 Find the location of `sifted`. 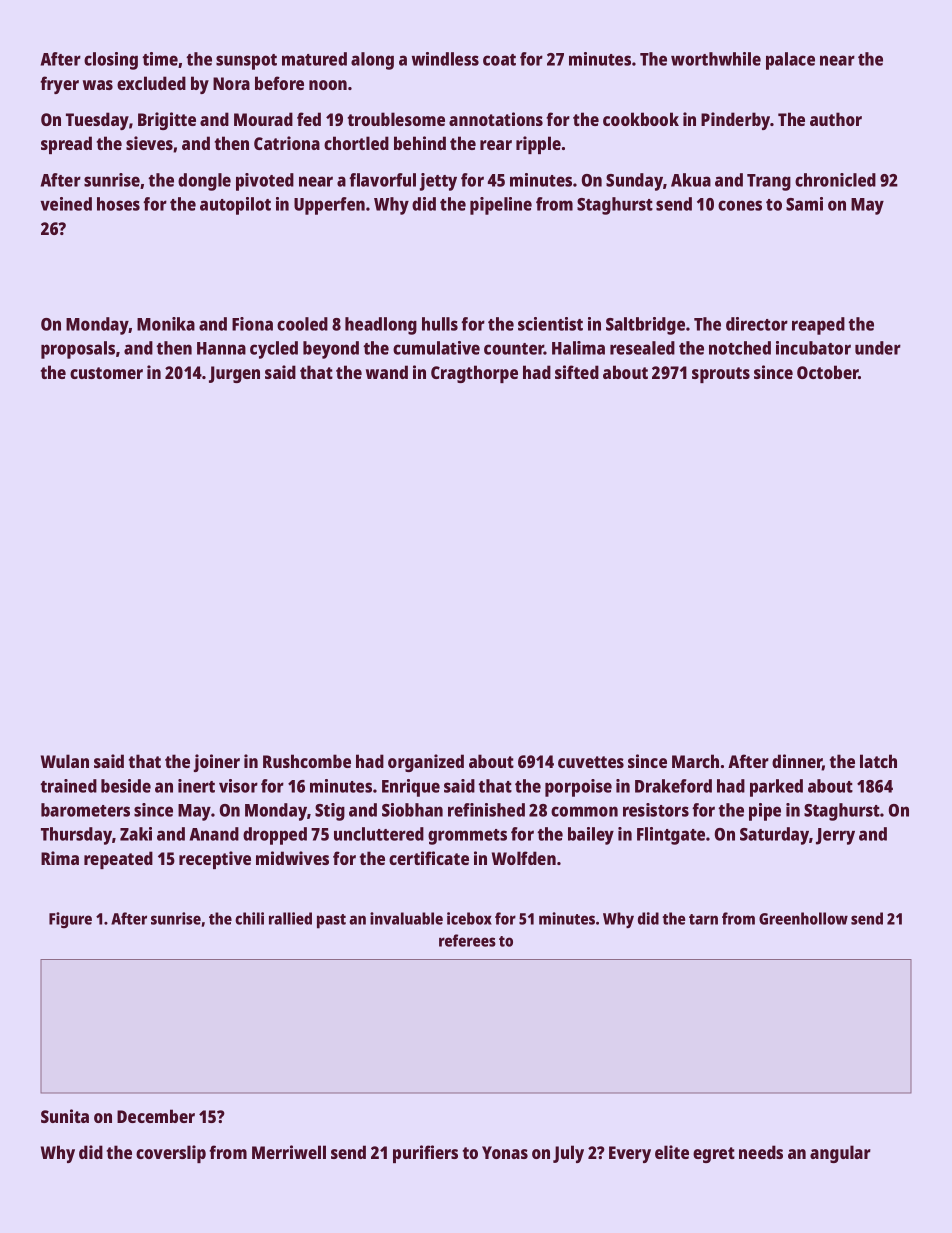

sifted is located at coordinates (577, 372).
